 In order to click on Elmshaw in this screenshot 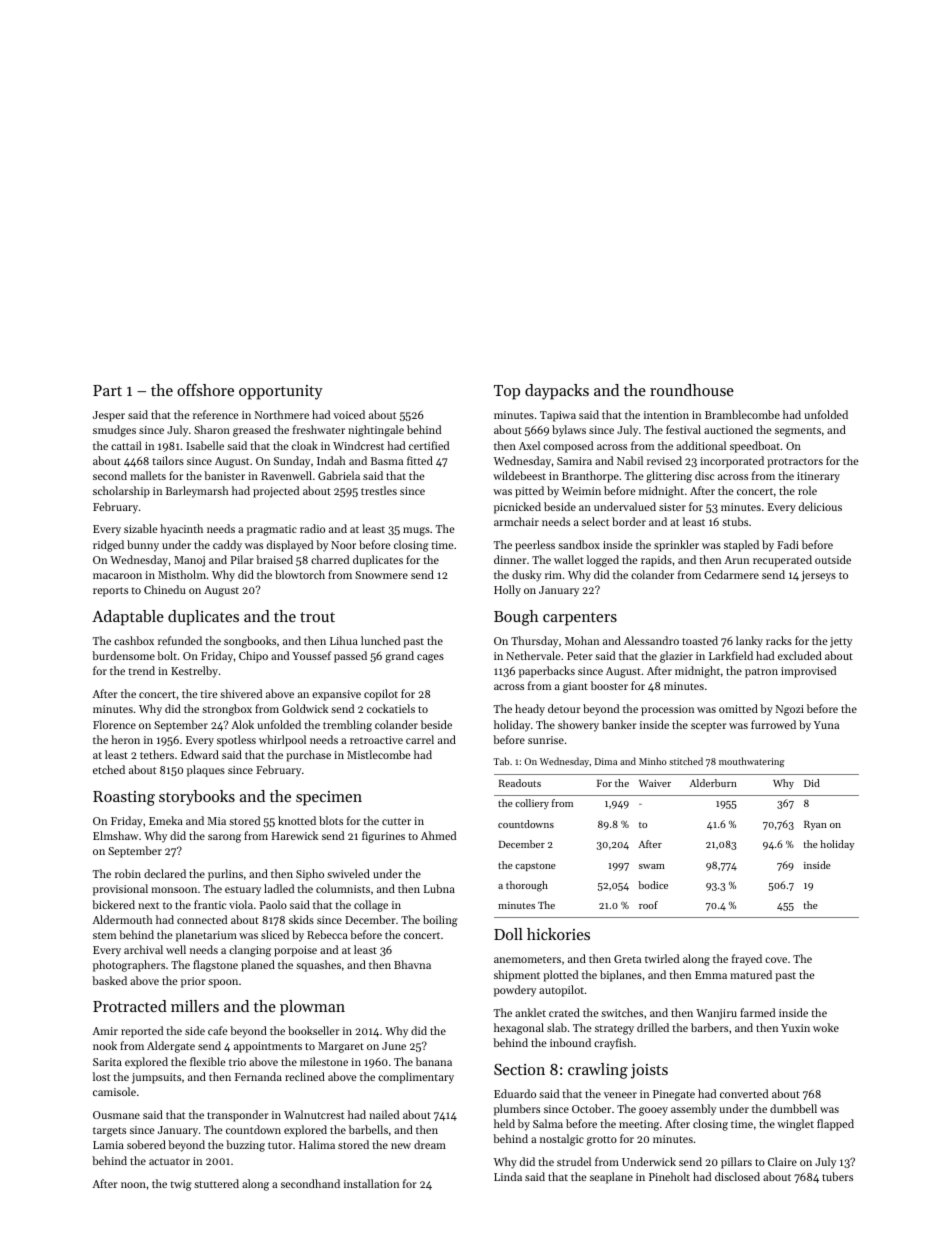, I will do `click(116, 835)`.
